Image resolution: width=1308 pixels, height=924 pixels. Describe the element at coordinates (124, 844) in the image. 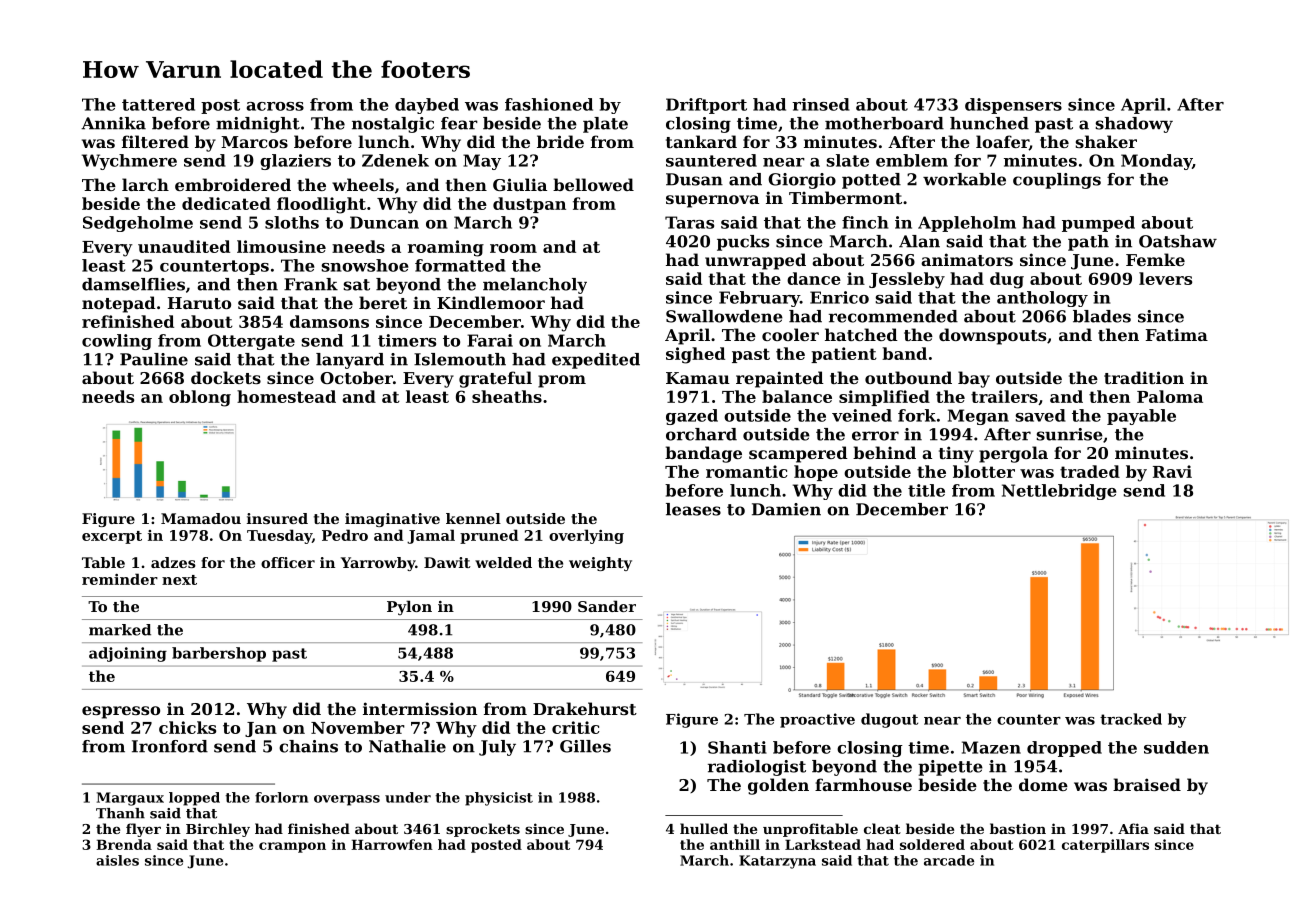

I see `Brenda` at that location.
